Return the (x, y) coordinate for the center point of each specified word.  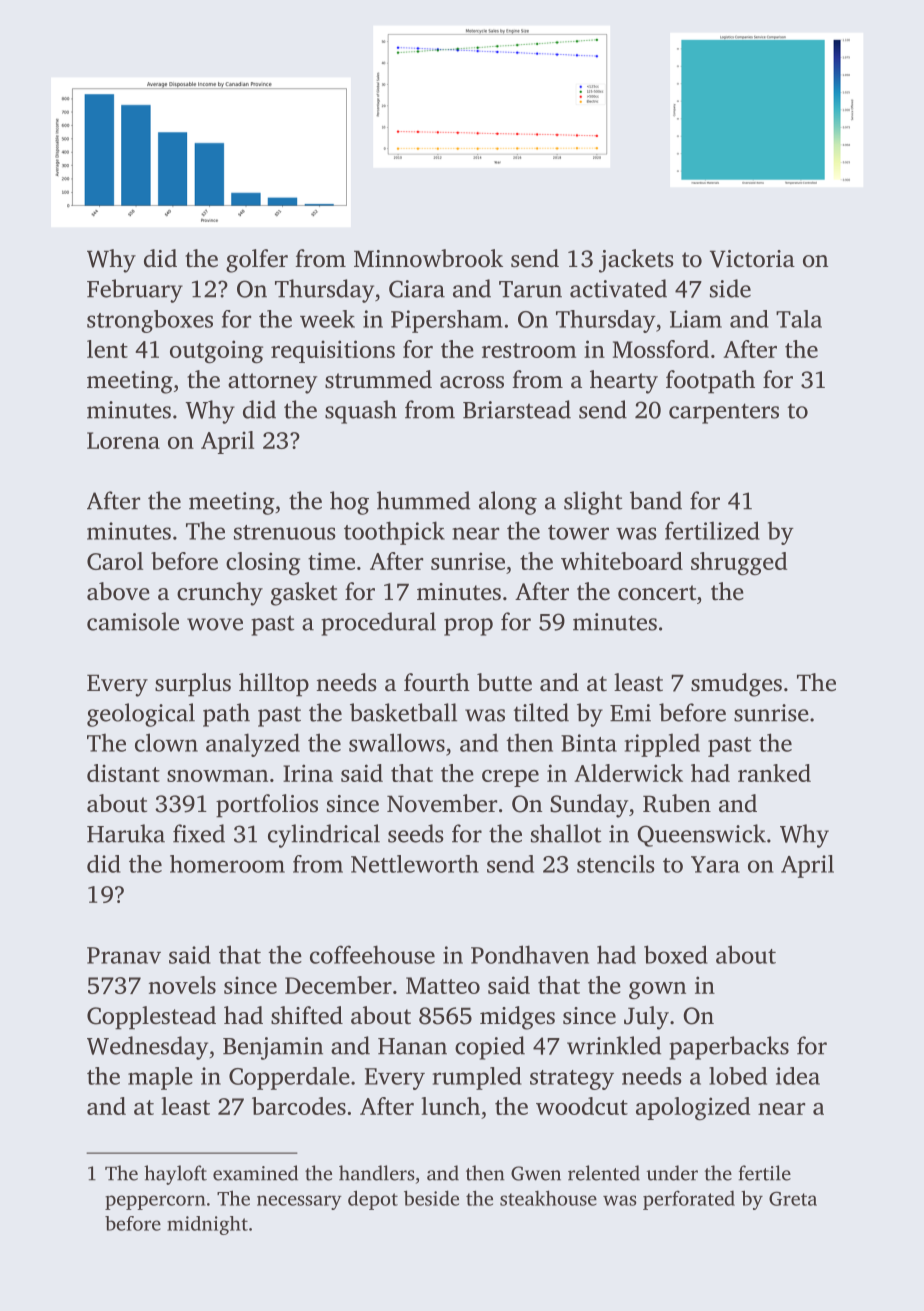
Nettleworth (415, 864)
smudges (736, 685)
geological (141, 715)
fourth (437, 682)
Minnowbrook (428, 258)
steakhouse (548, 1198)
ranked (774, 773)
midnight (207, 1225)
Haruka (126, 833)
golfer (257, 261)
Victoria (752, 259)
